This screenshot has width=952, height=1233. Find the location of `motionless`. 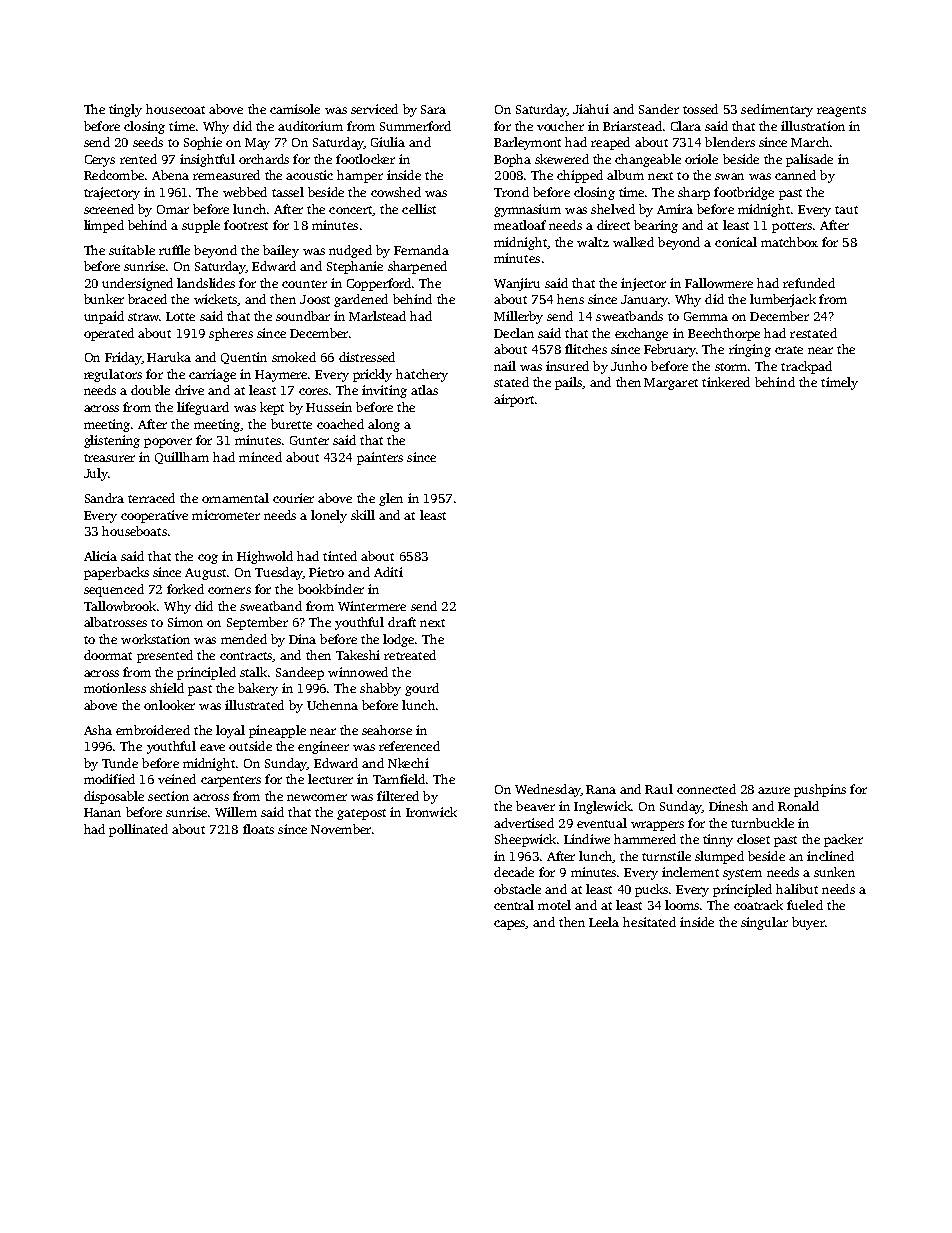

motionless is located at coordinates (115, 688).
